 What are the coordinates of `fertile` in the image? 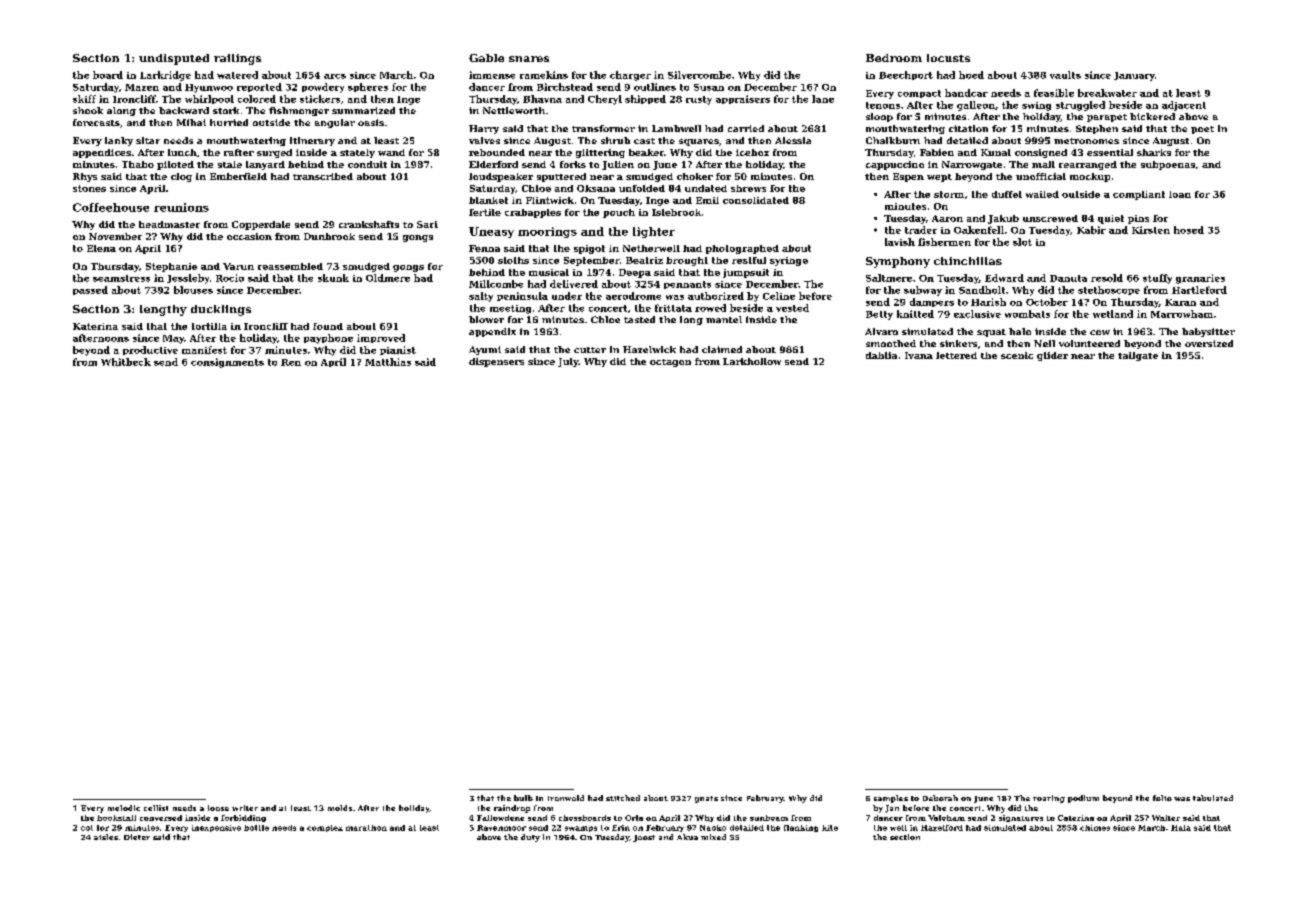 It's located at (485, 212).
